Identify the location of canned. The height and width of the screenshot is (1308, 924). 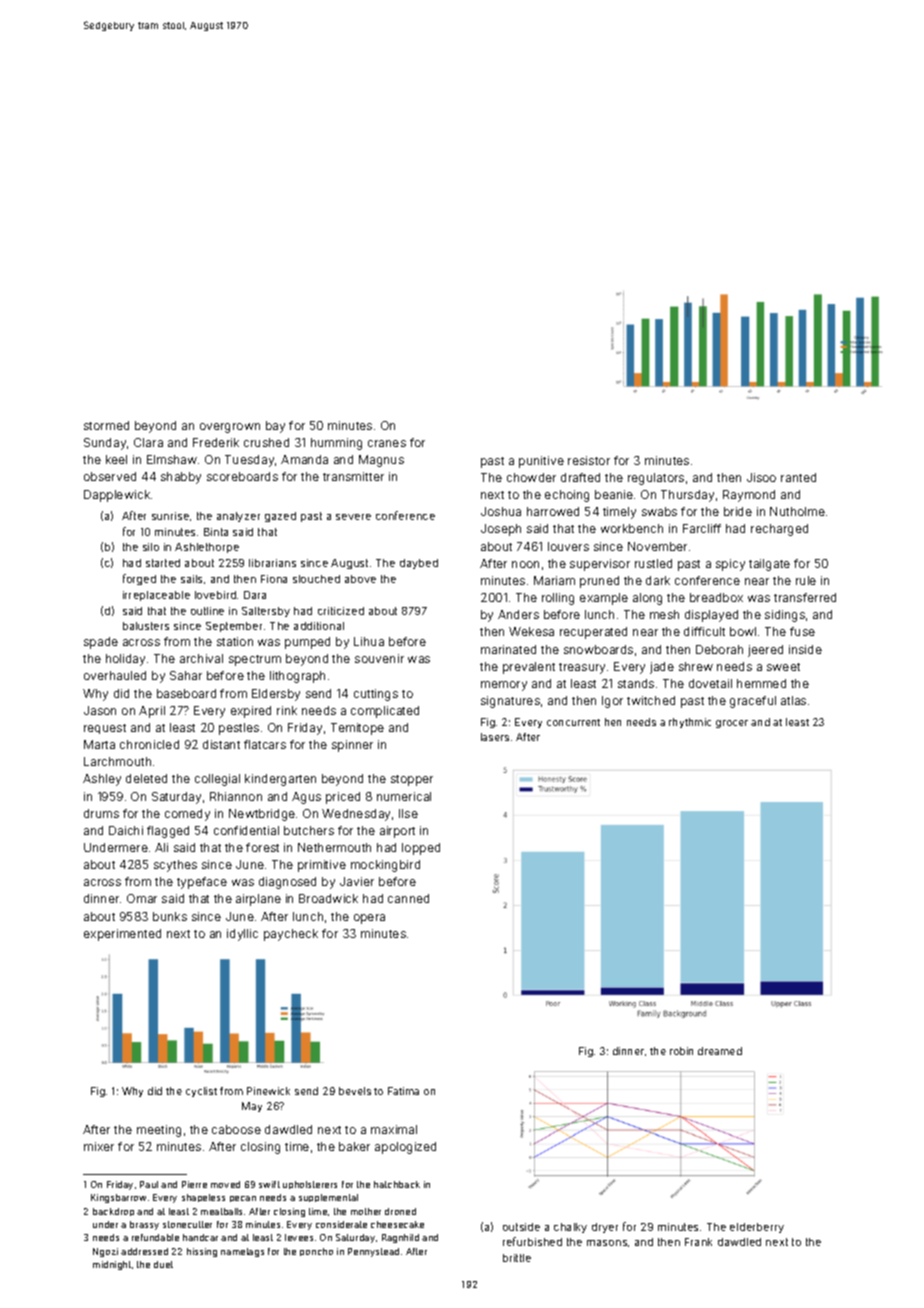
(408, 898).
